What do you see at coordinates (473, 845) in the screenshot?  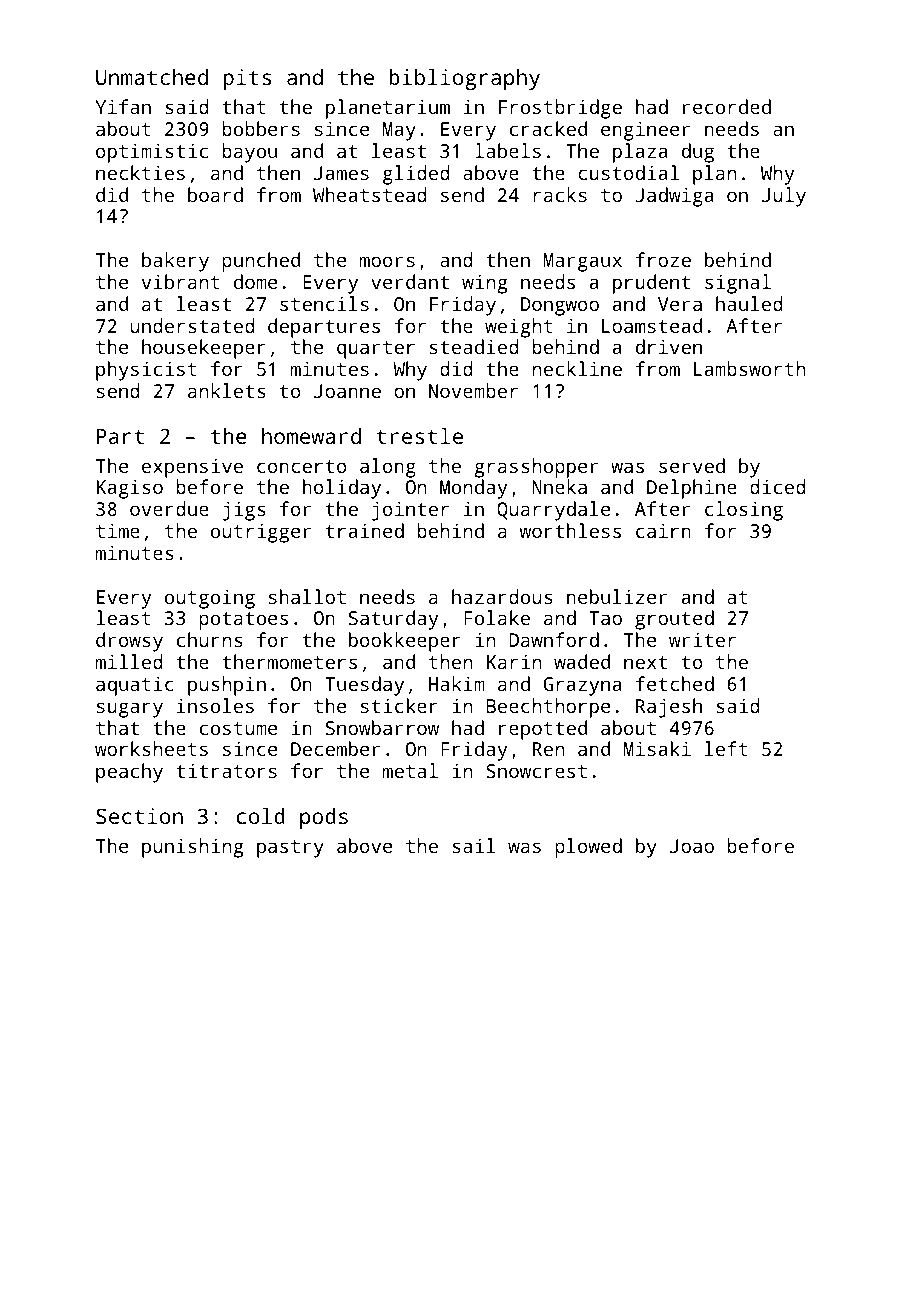 I see `sail` at bounding box center [473, 845].
